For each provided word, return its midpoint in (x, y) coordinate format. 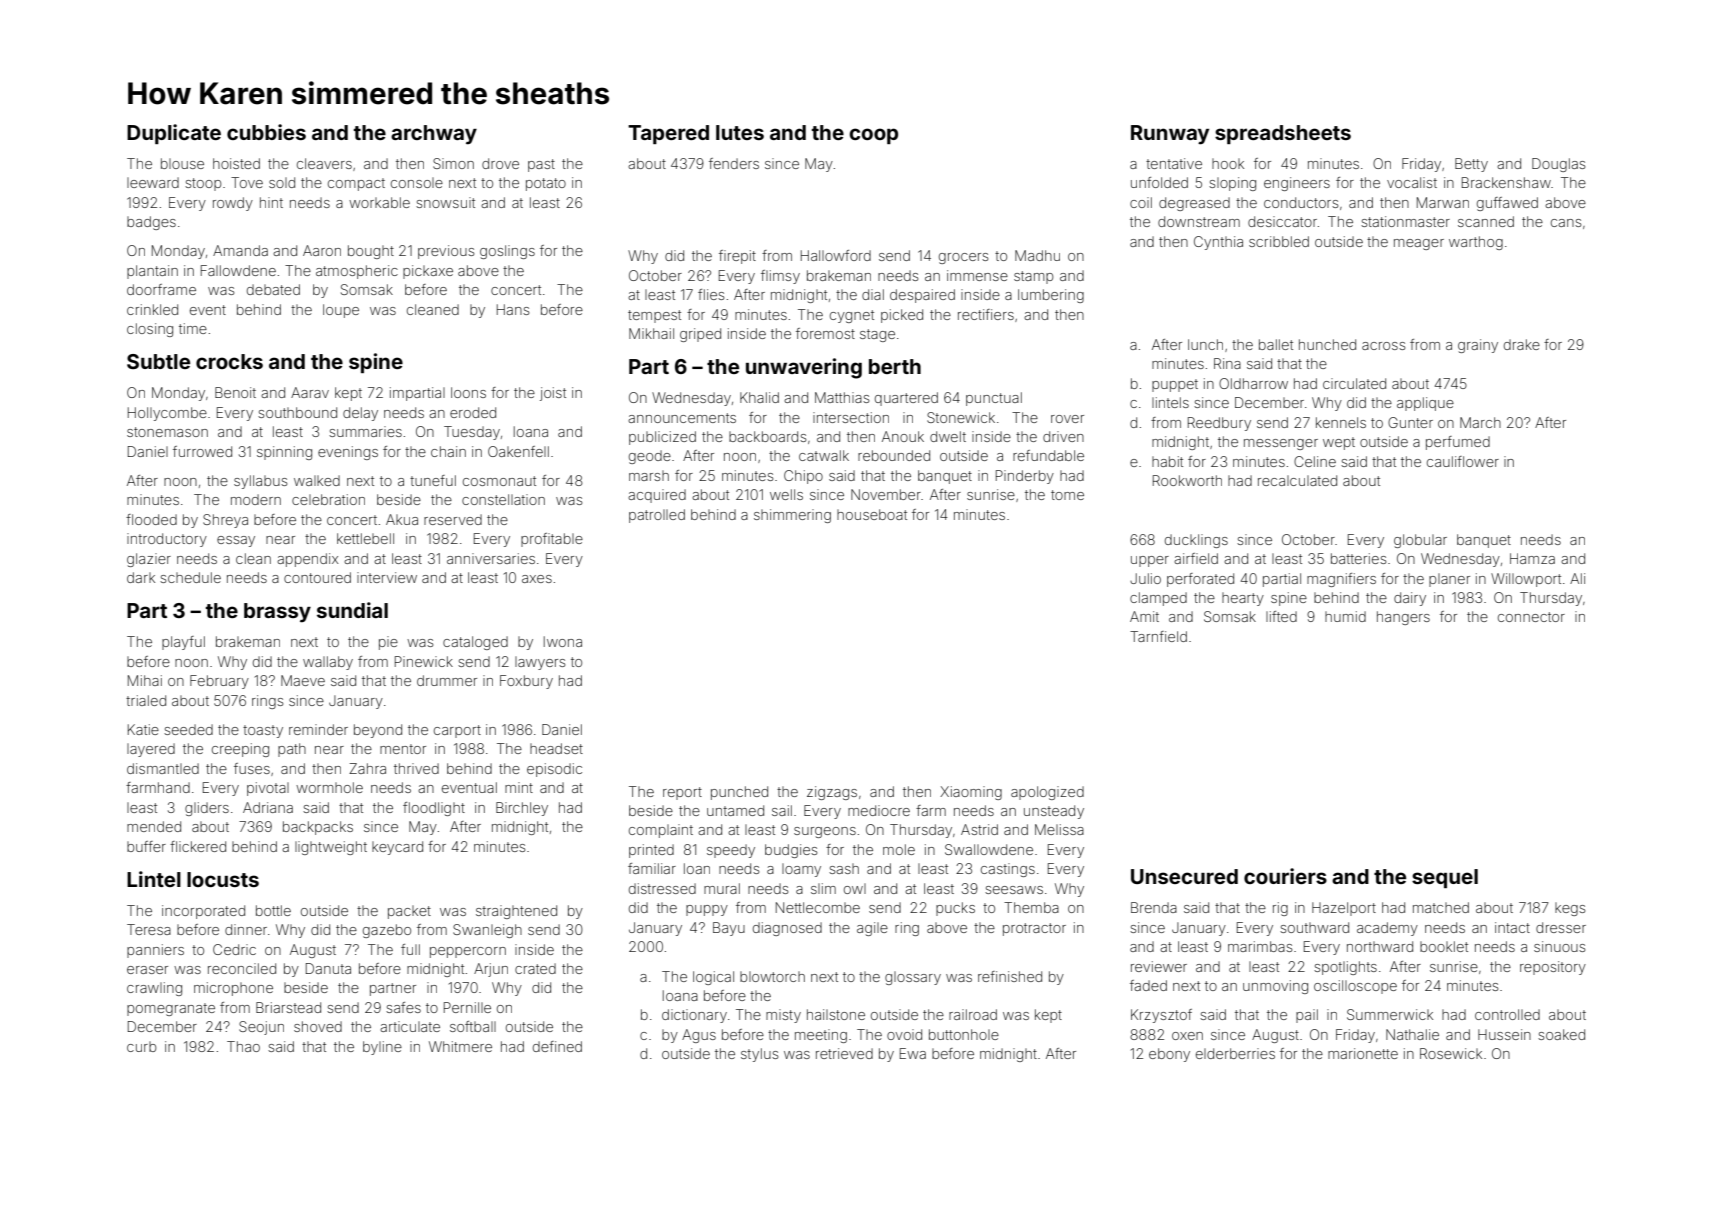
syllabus (260, 482)
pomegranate (171, 1009)
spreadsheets (1283, 134)
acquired (657, 496)
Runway (1170, 135)
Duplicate (174, 134)
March (1480, 422)
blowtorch (772, 976)
